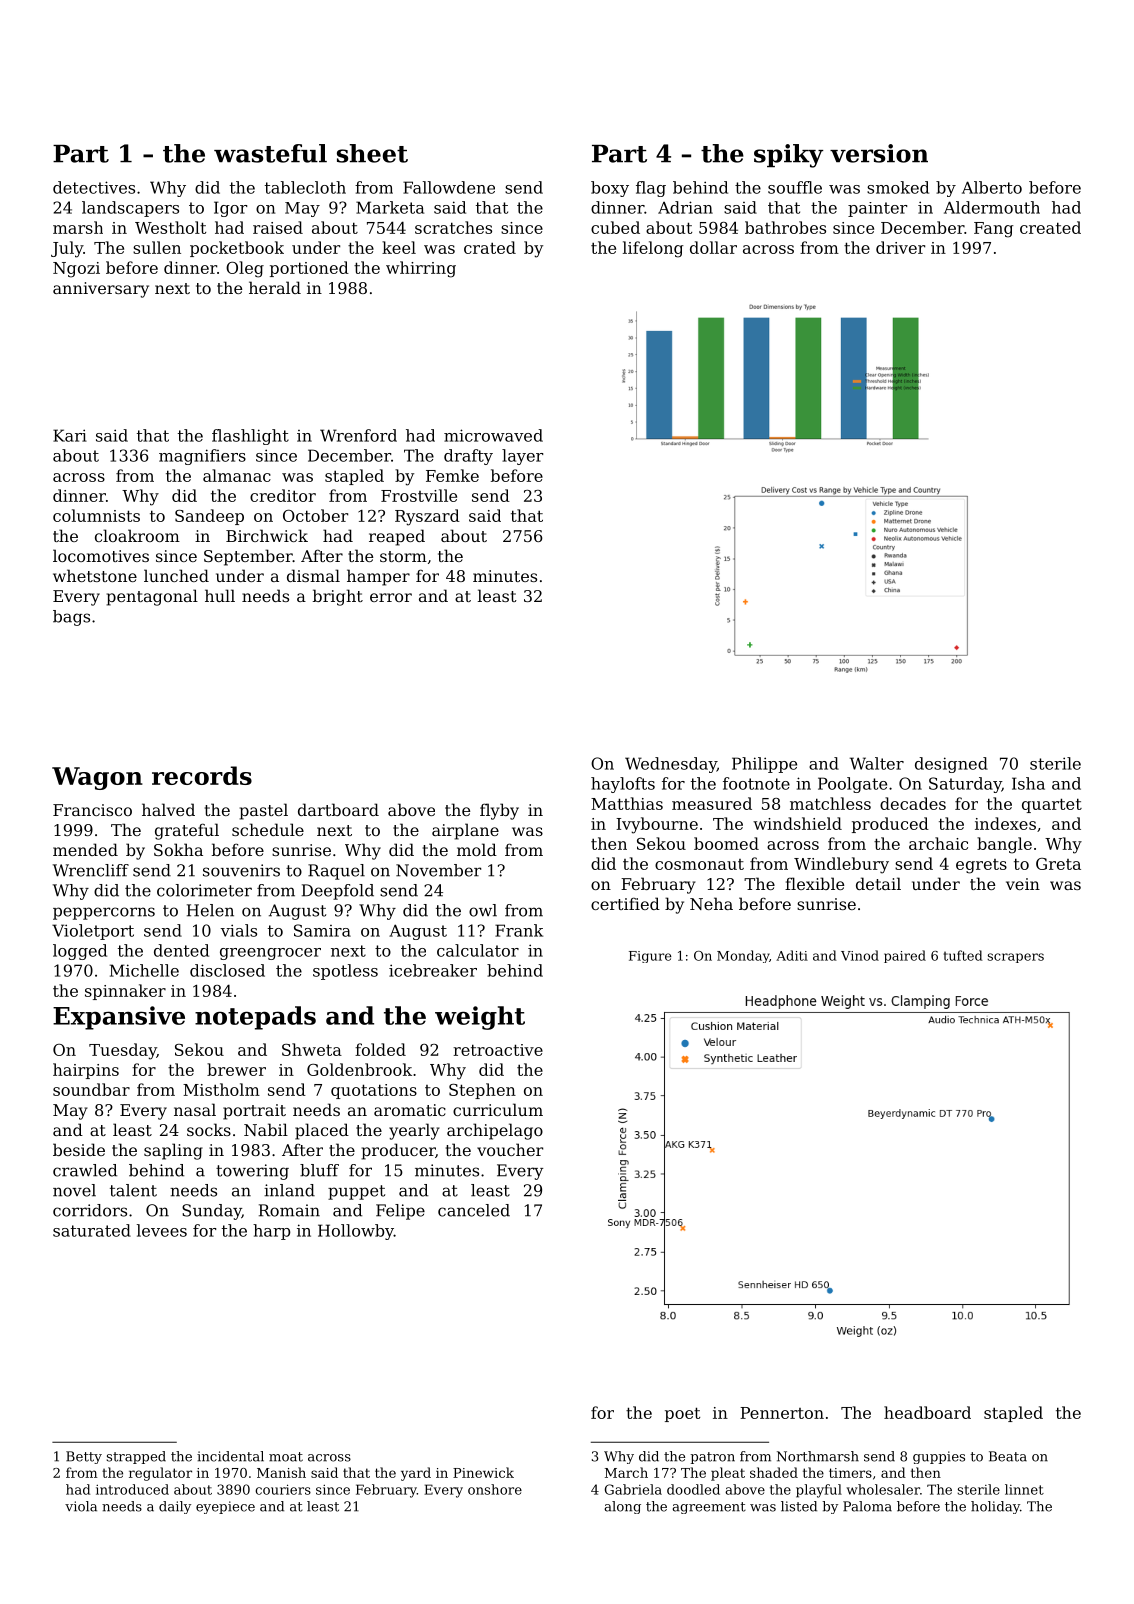 The image size is (1134, 1604). I want to click on wasteful, so click(270, 153).
